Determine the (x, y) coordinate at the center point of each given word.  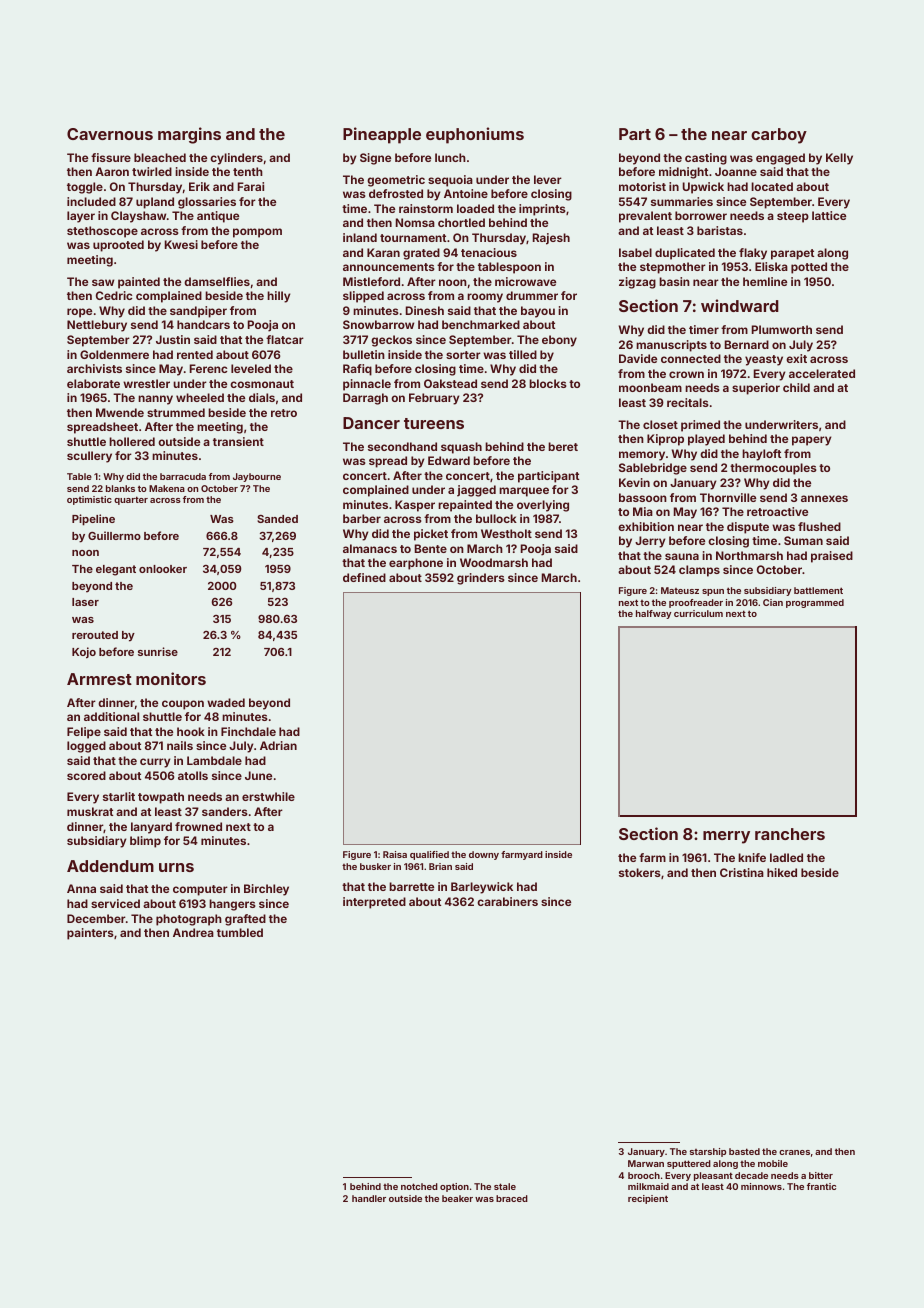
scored (86, 775)
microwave (525, 281)
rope (79, 313)
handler (369, 1198)
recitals (688, 402)
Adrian (278, 745)
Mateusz (680, 590)
